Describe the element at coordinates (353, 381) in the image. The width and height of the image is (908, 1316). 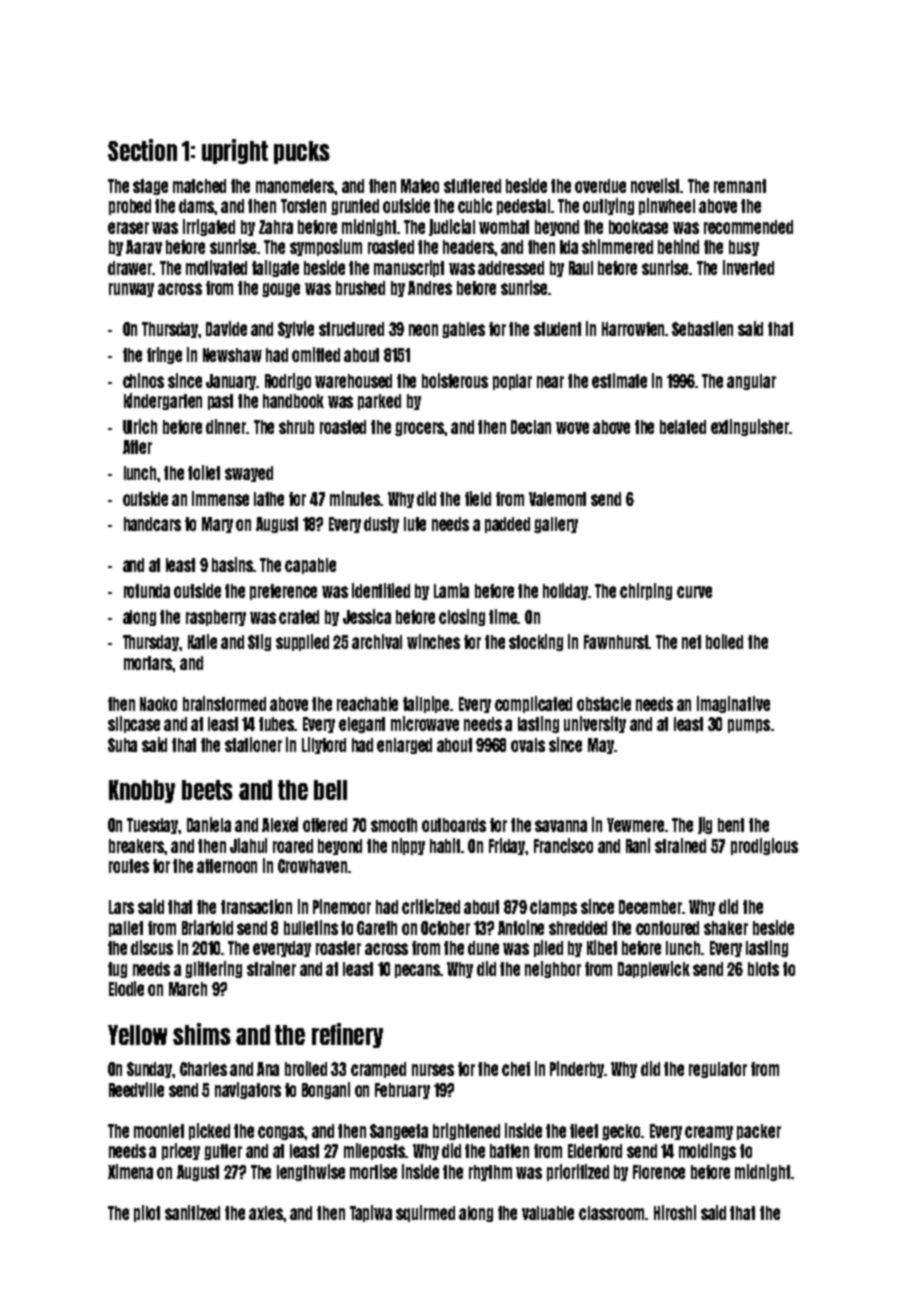
I see `warehoused` at that location.
